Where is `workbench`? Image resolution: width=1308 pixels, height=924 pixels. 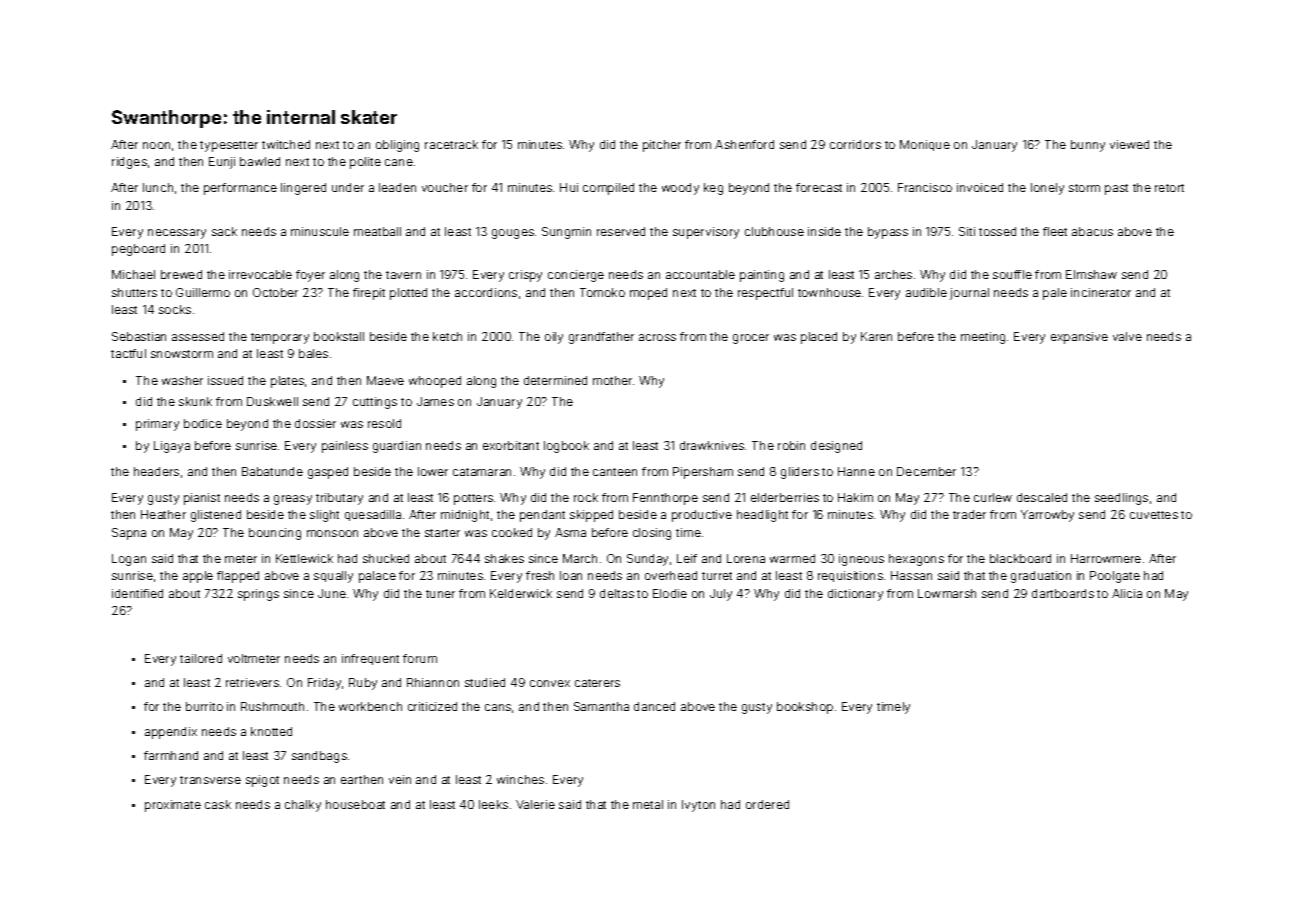 workbench is located at coordinates (370, 706).
